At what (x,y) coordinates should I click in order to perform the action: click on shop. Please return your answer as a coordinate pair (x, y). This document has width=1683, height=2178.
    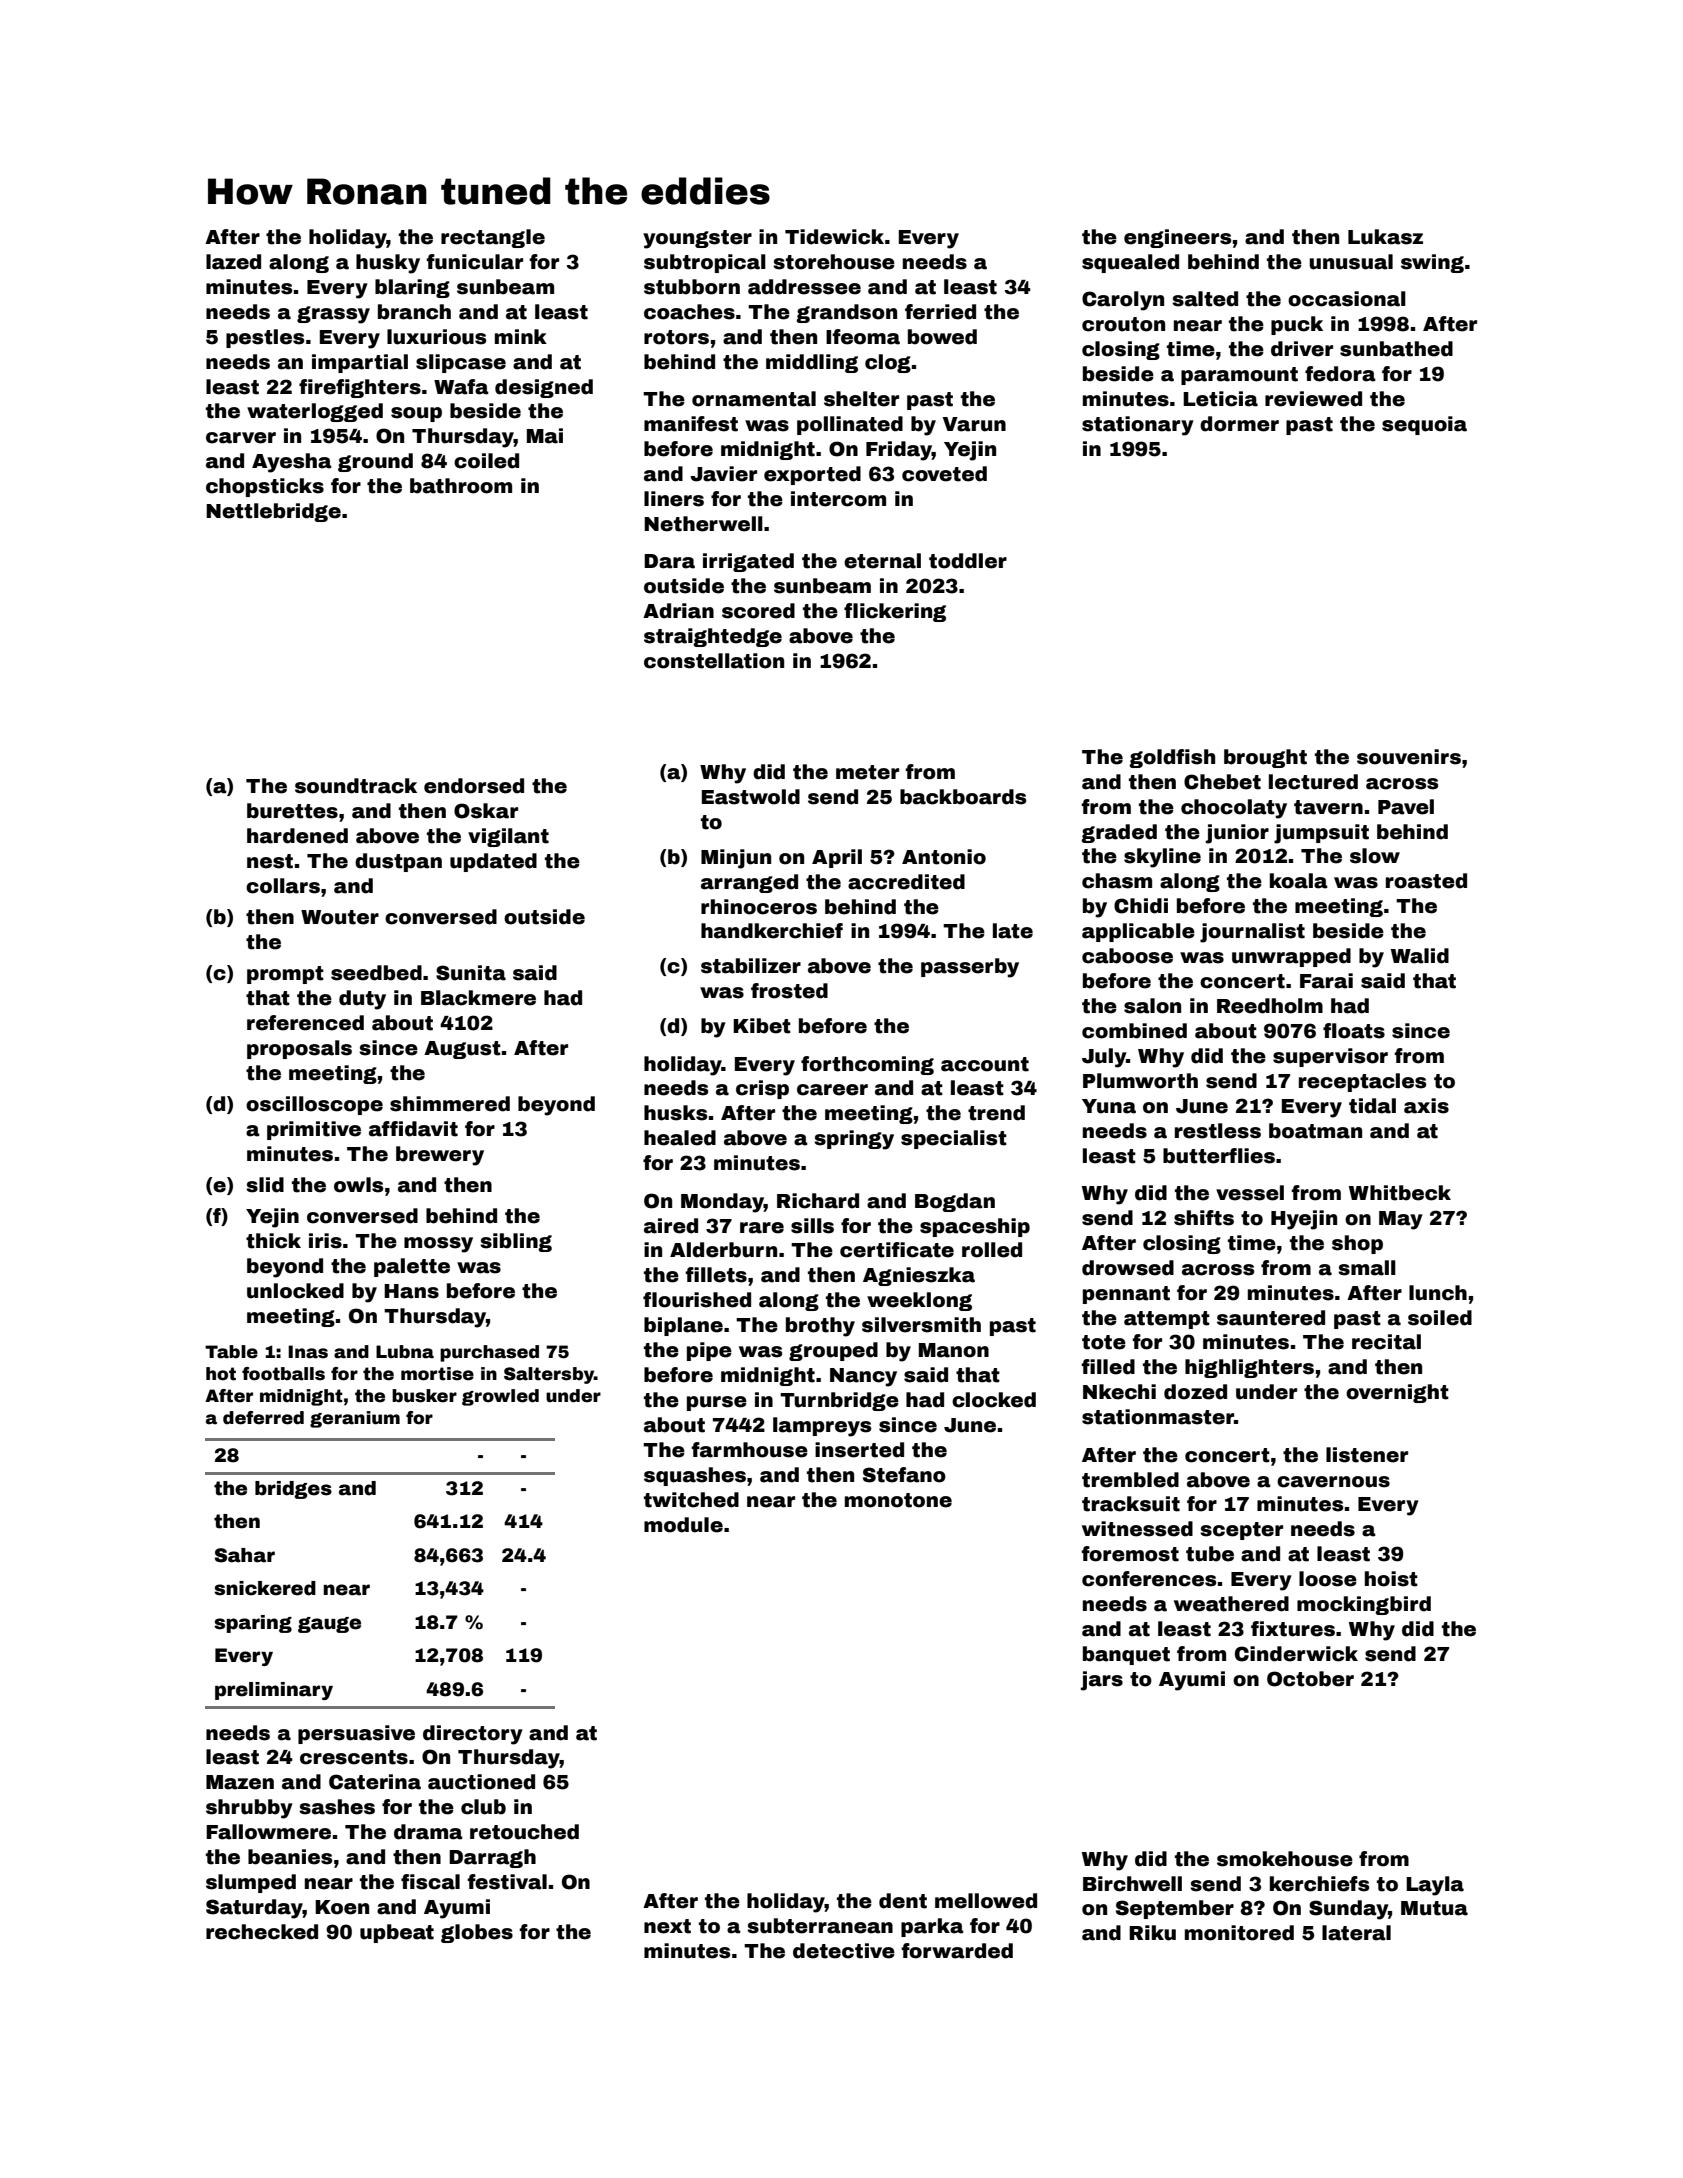
    Looking at the image, I should click on (1357, 1244).
